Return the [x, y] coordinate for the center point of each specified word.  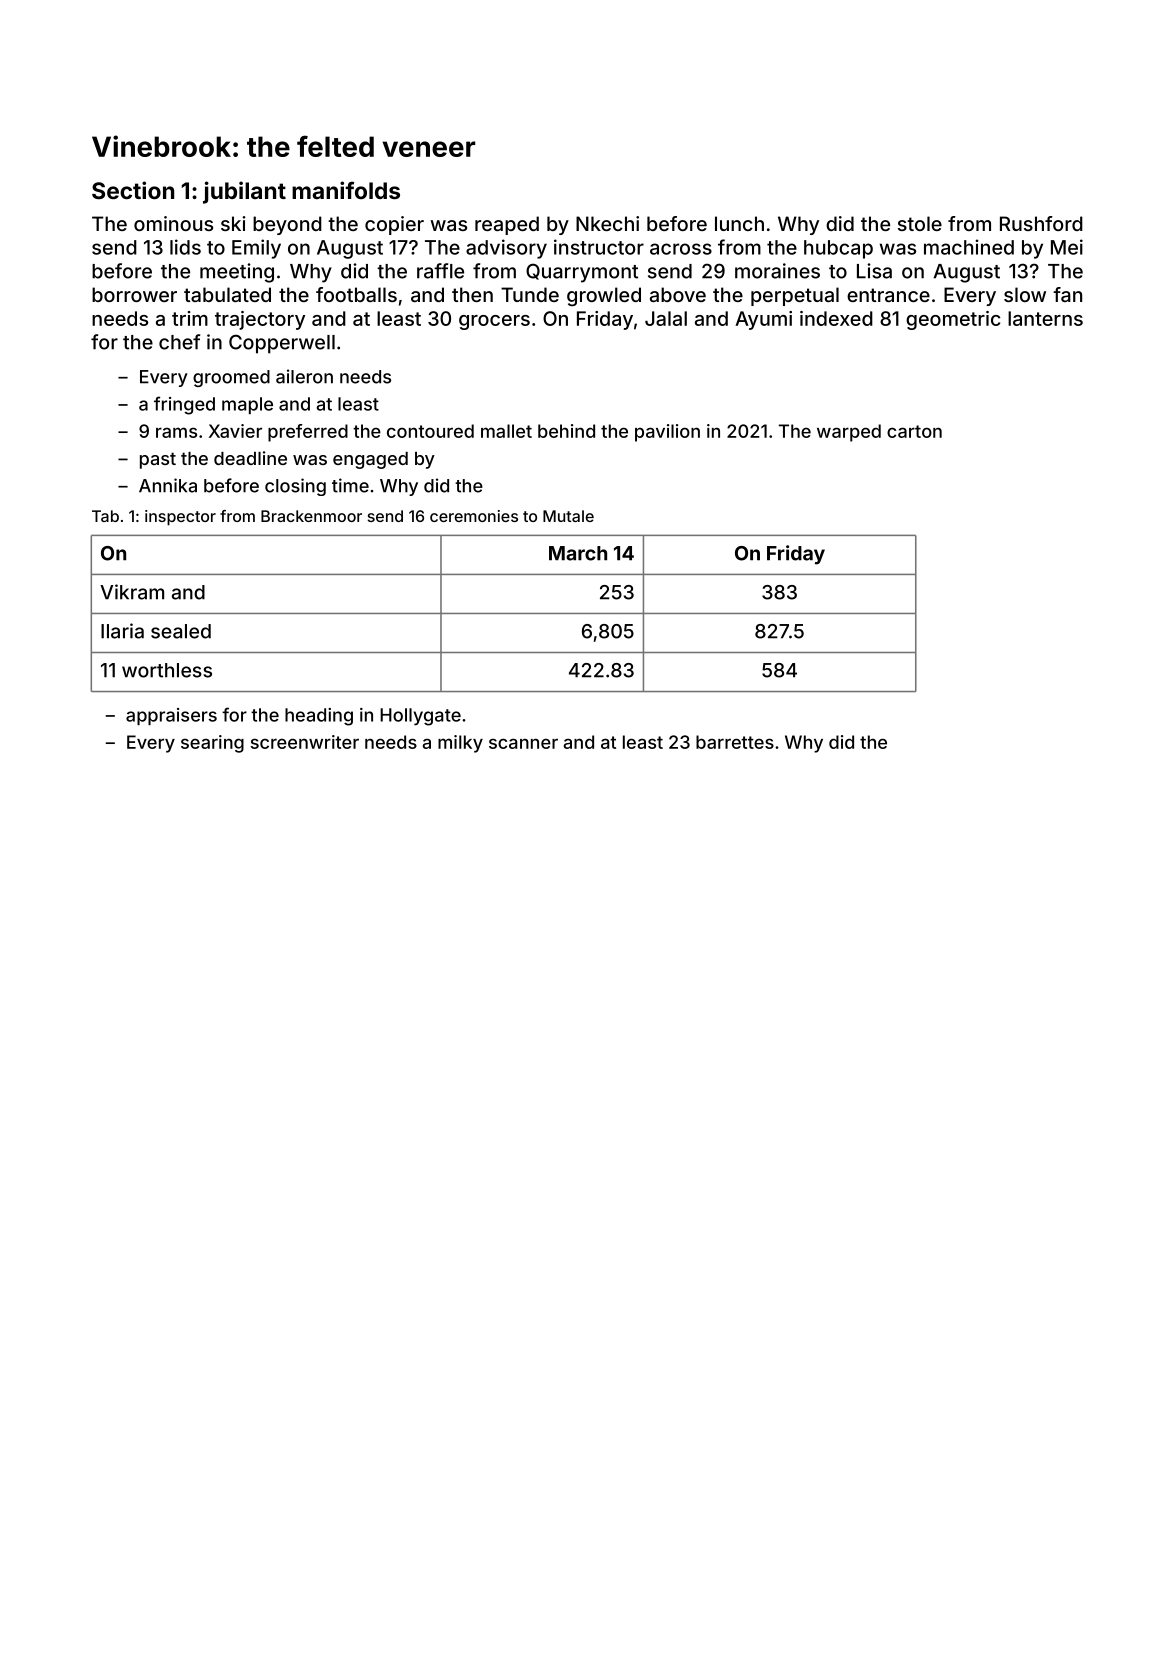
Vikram [132, 592]
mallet [506, 431]
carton [914, 431]
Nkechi [607, 223]
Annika [168, 485]
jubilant [244, 192]
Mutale [568, 516]
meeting [237, 273]
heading [319, 717]
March [578, 553]
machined [969, 247]
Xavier [235, 431]
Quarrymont [582, 273]
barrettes [735, 742]
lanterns [1045, 318]
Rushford [1041, 223]
